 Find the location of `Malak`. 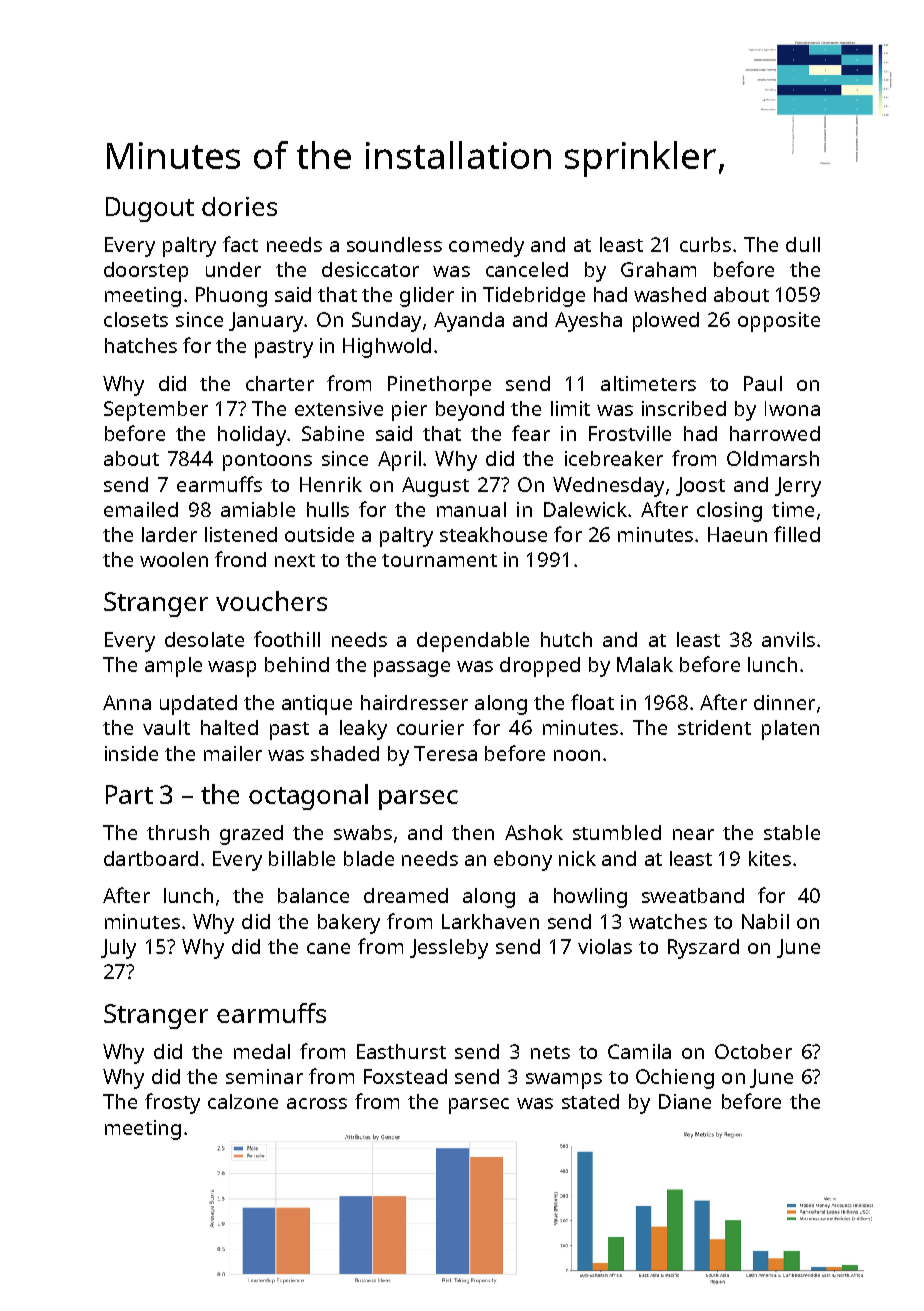

Malak is located at coordinates (645, 664).
